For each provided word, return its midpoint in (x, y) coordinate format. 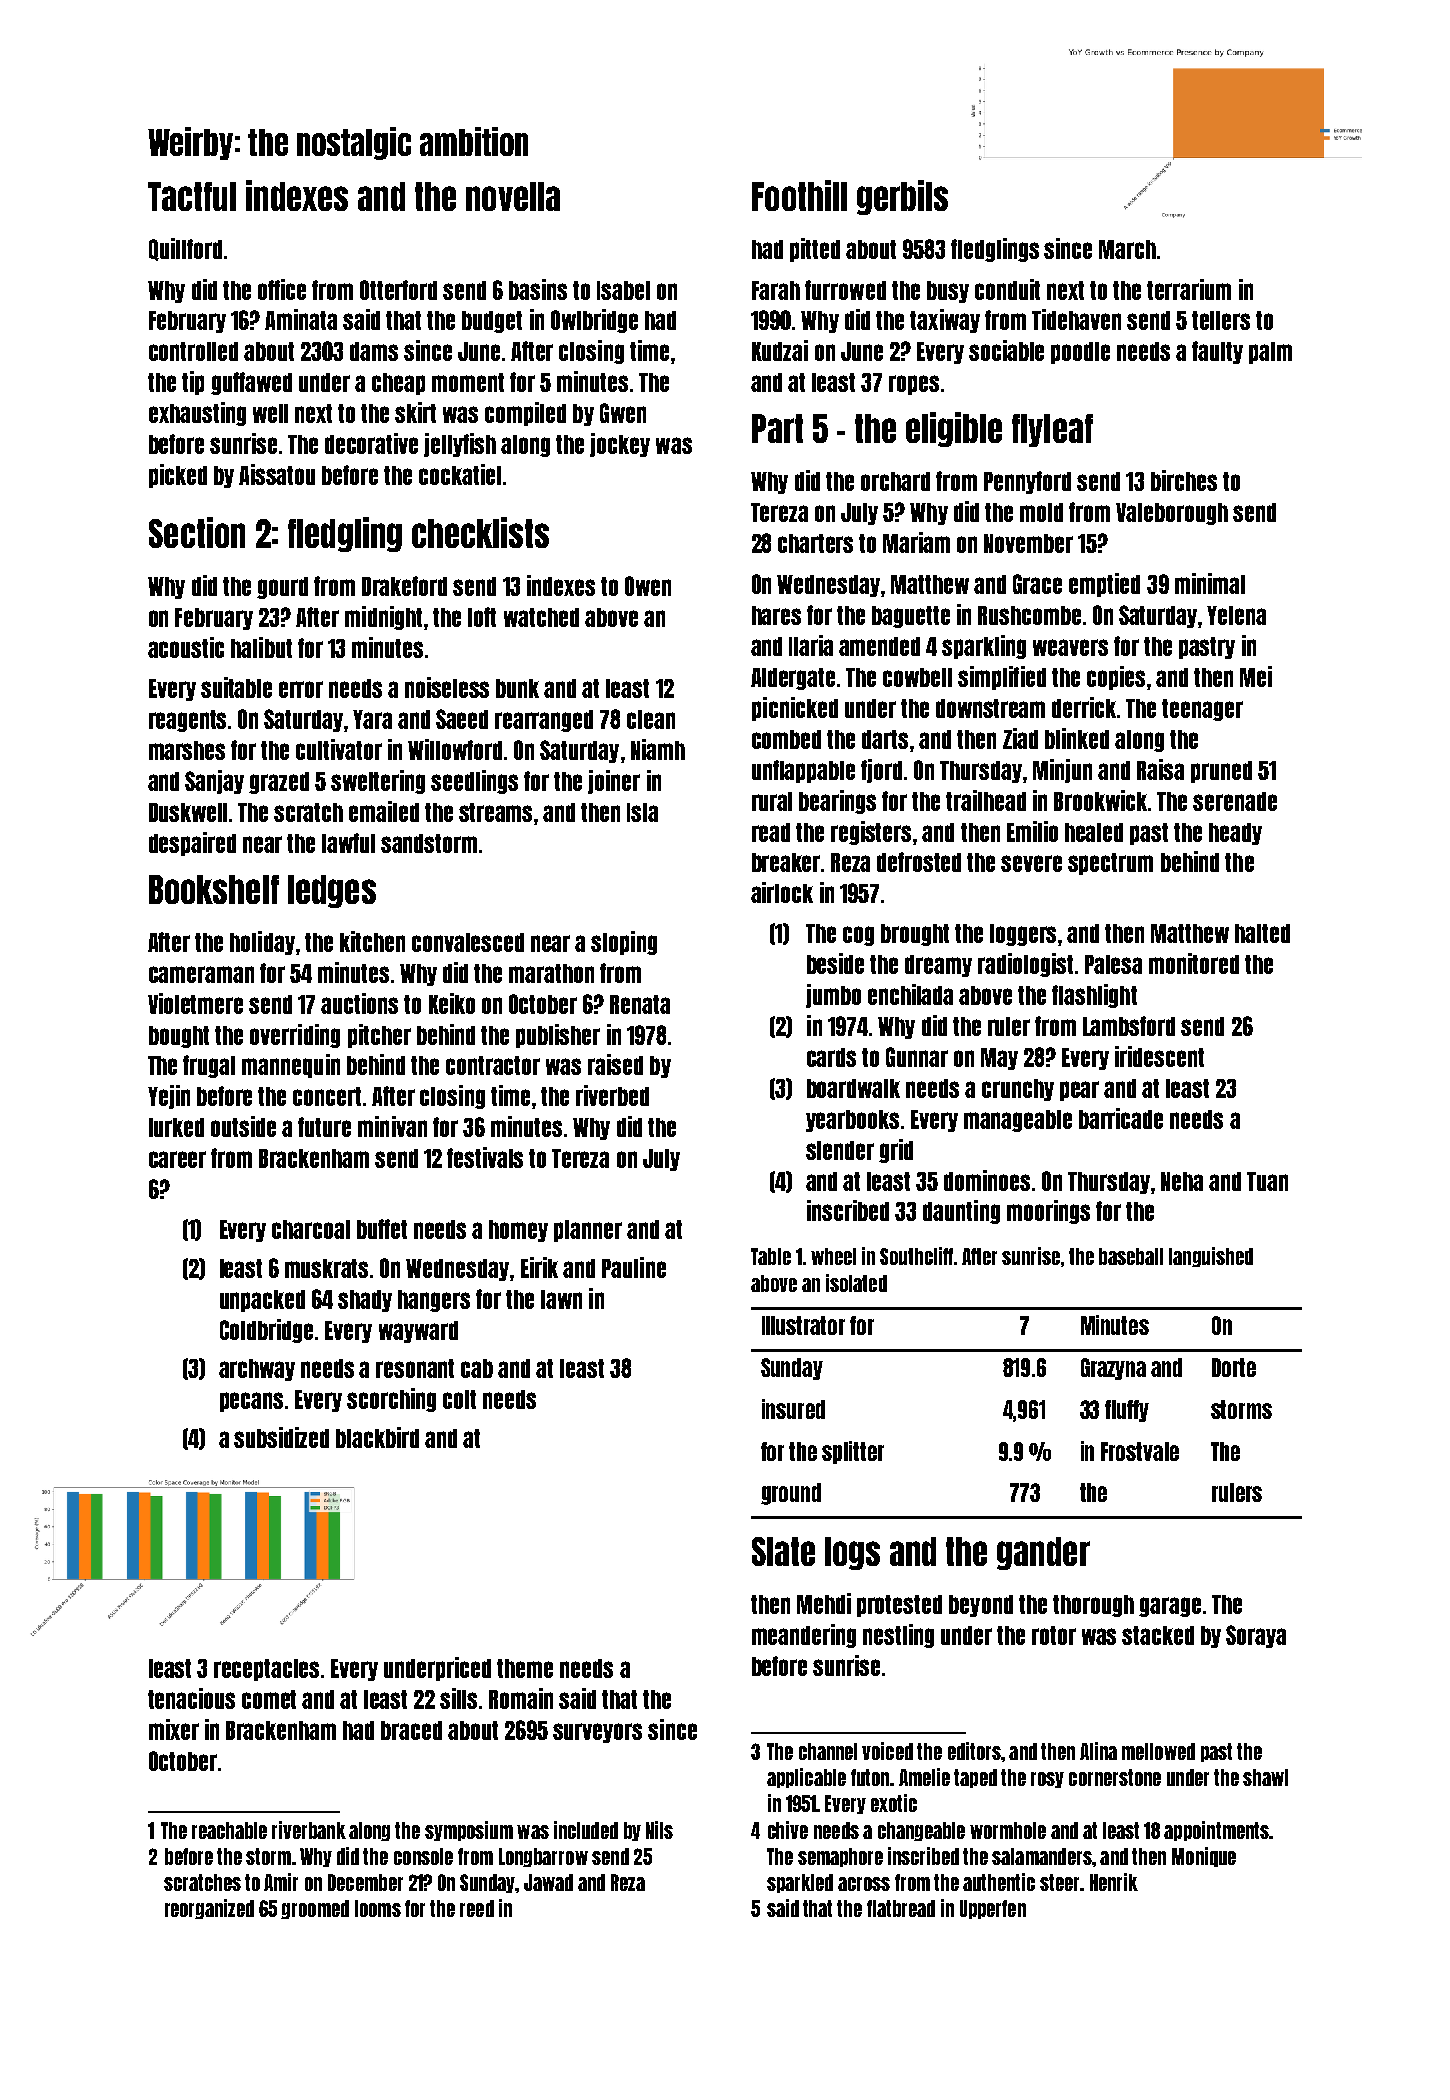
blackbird (377, 1437)
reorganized (209, 1909)
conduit (1007, 289)
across (864, 1884)
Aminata (301, 319)
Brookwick (1100, 800)
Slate (783, 1551)
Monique (1204, 1857)
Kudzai (780, 350)
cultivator (339, 749)
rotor (1054, 1635)
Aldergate (793, 679)
